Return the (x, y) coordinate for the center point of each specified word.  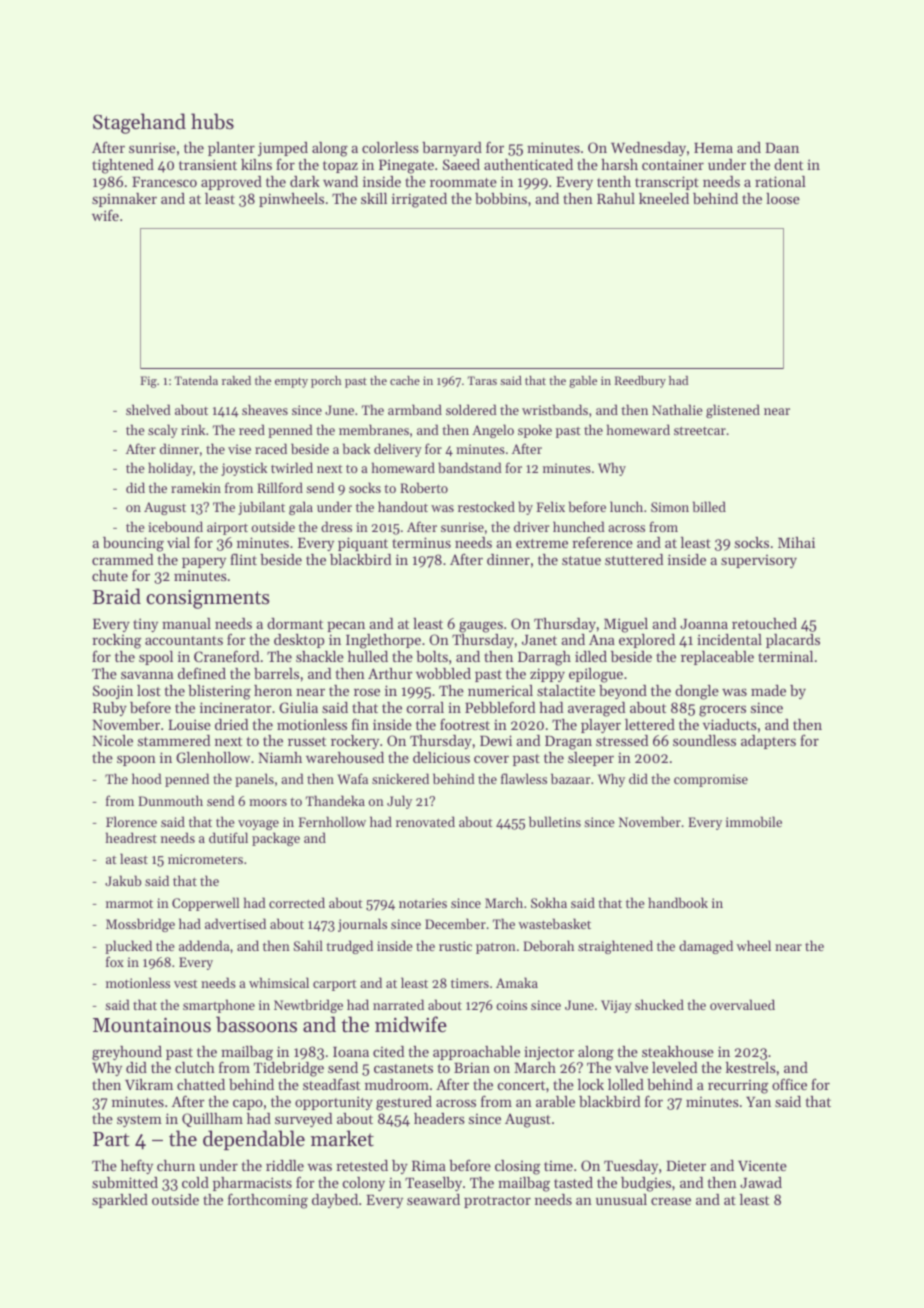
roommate (463, 182)
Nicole (112, 740)
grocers (722, 711)
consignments (207, 599)
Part (111, 1139)
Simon (670, 507)
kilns (256, 164)
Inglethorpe (383, 641)
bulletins (555, 821)
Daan (782, 148)
